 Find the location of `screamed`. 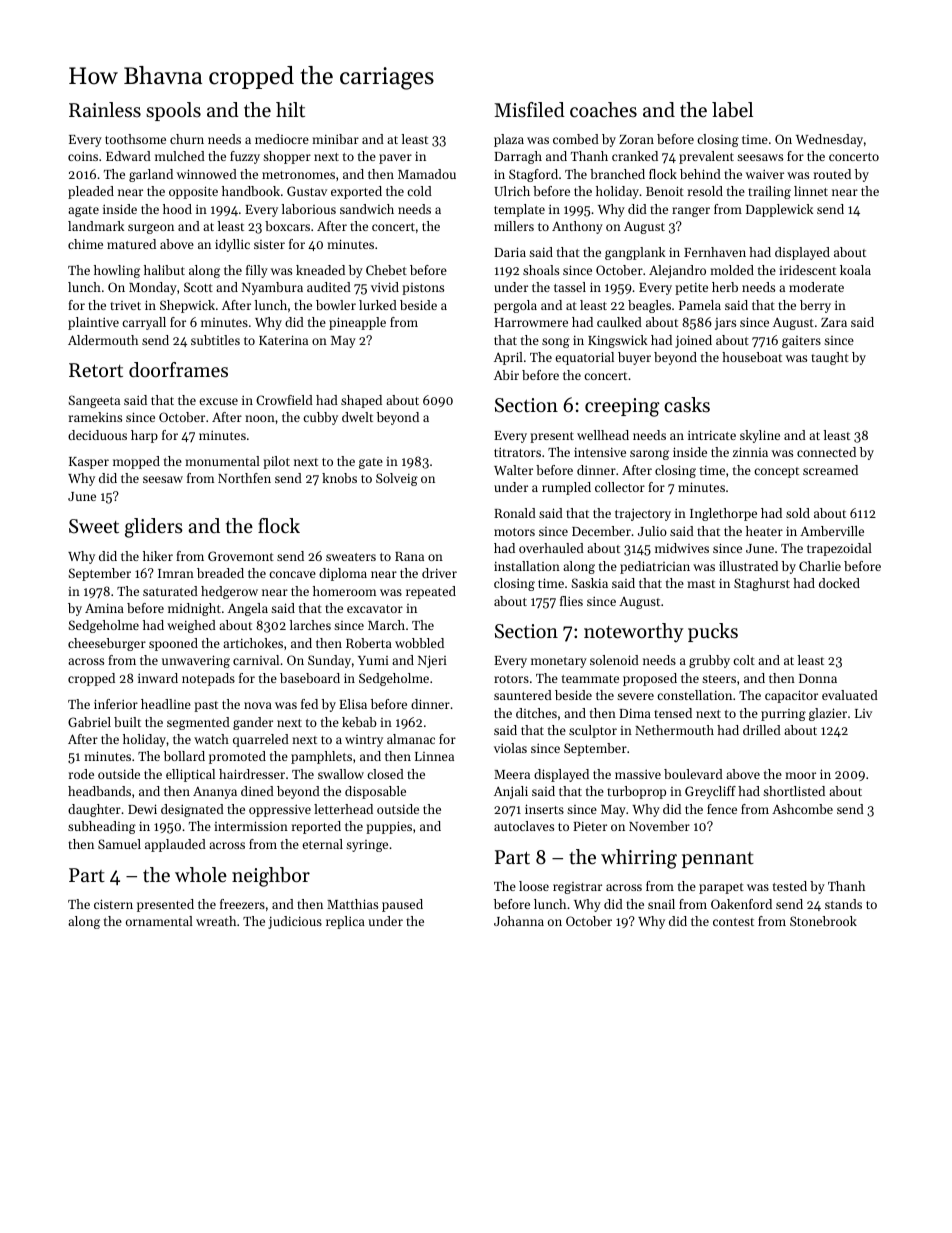

screamed is located at coordinates (830, 470).
